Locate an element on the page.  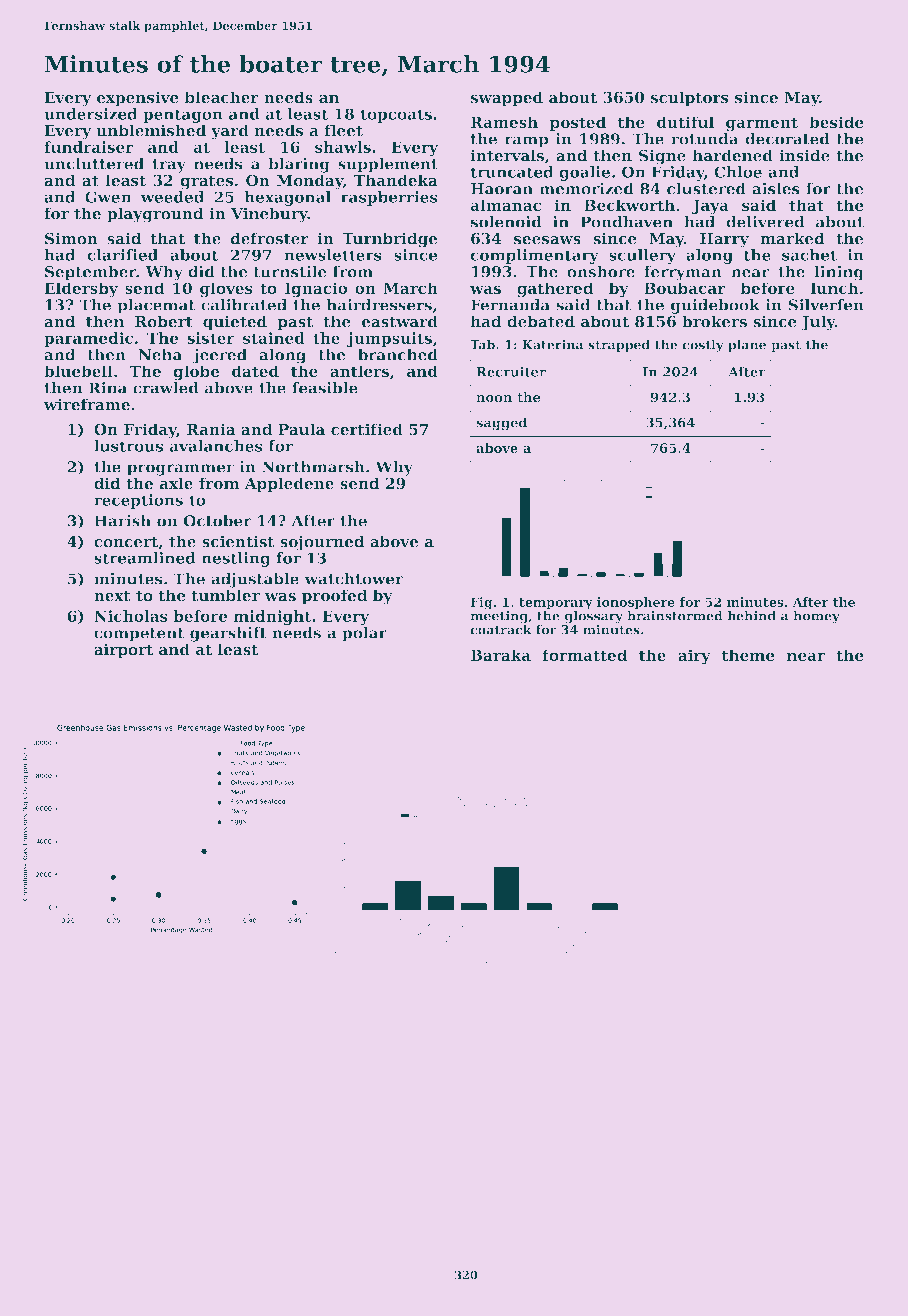
theme is located at coordinates (748, 655).
